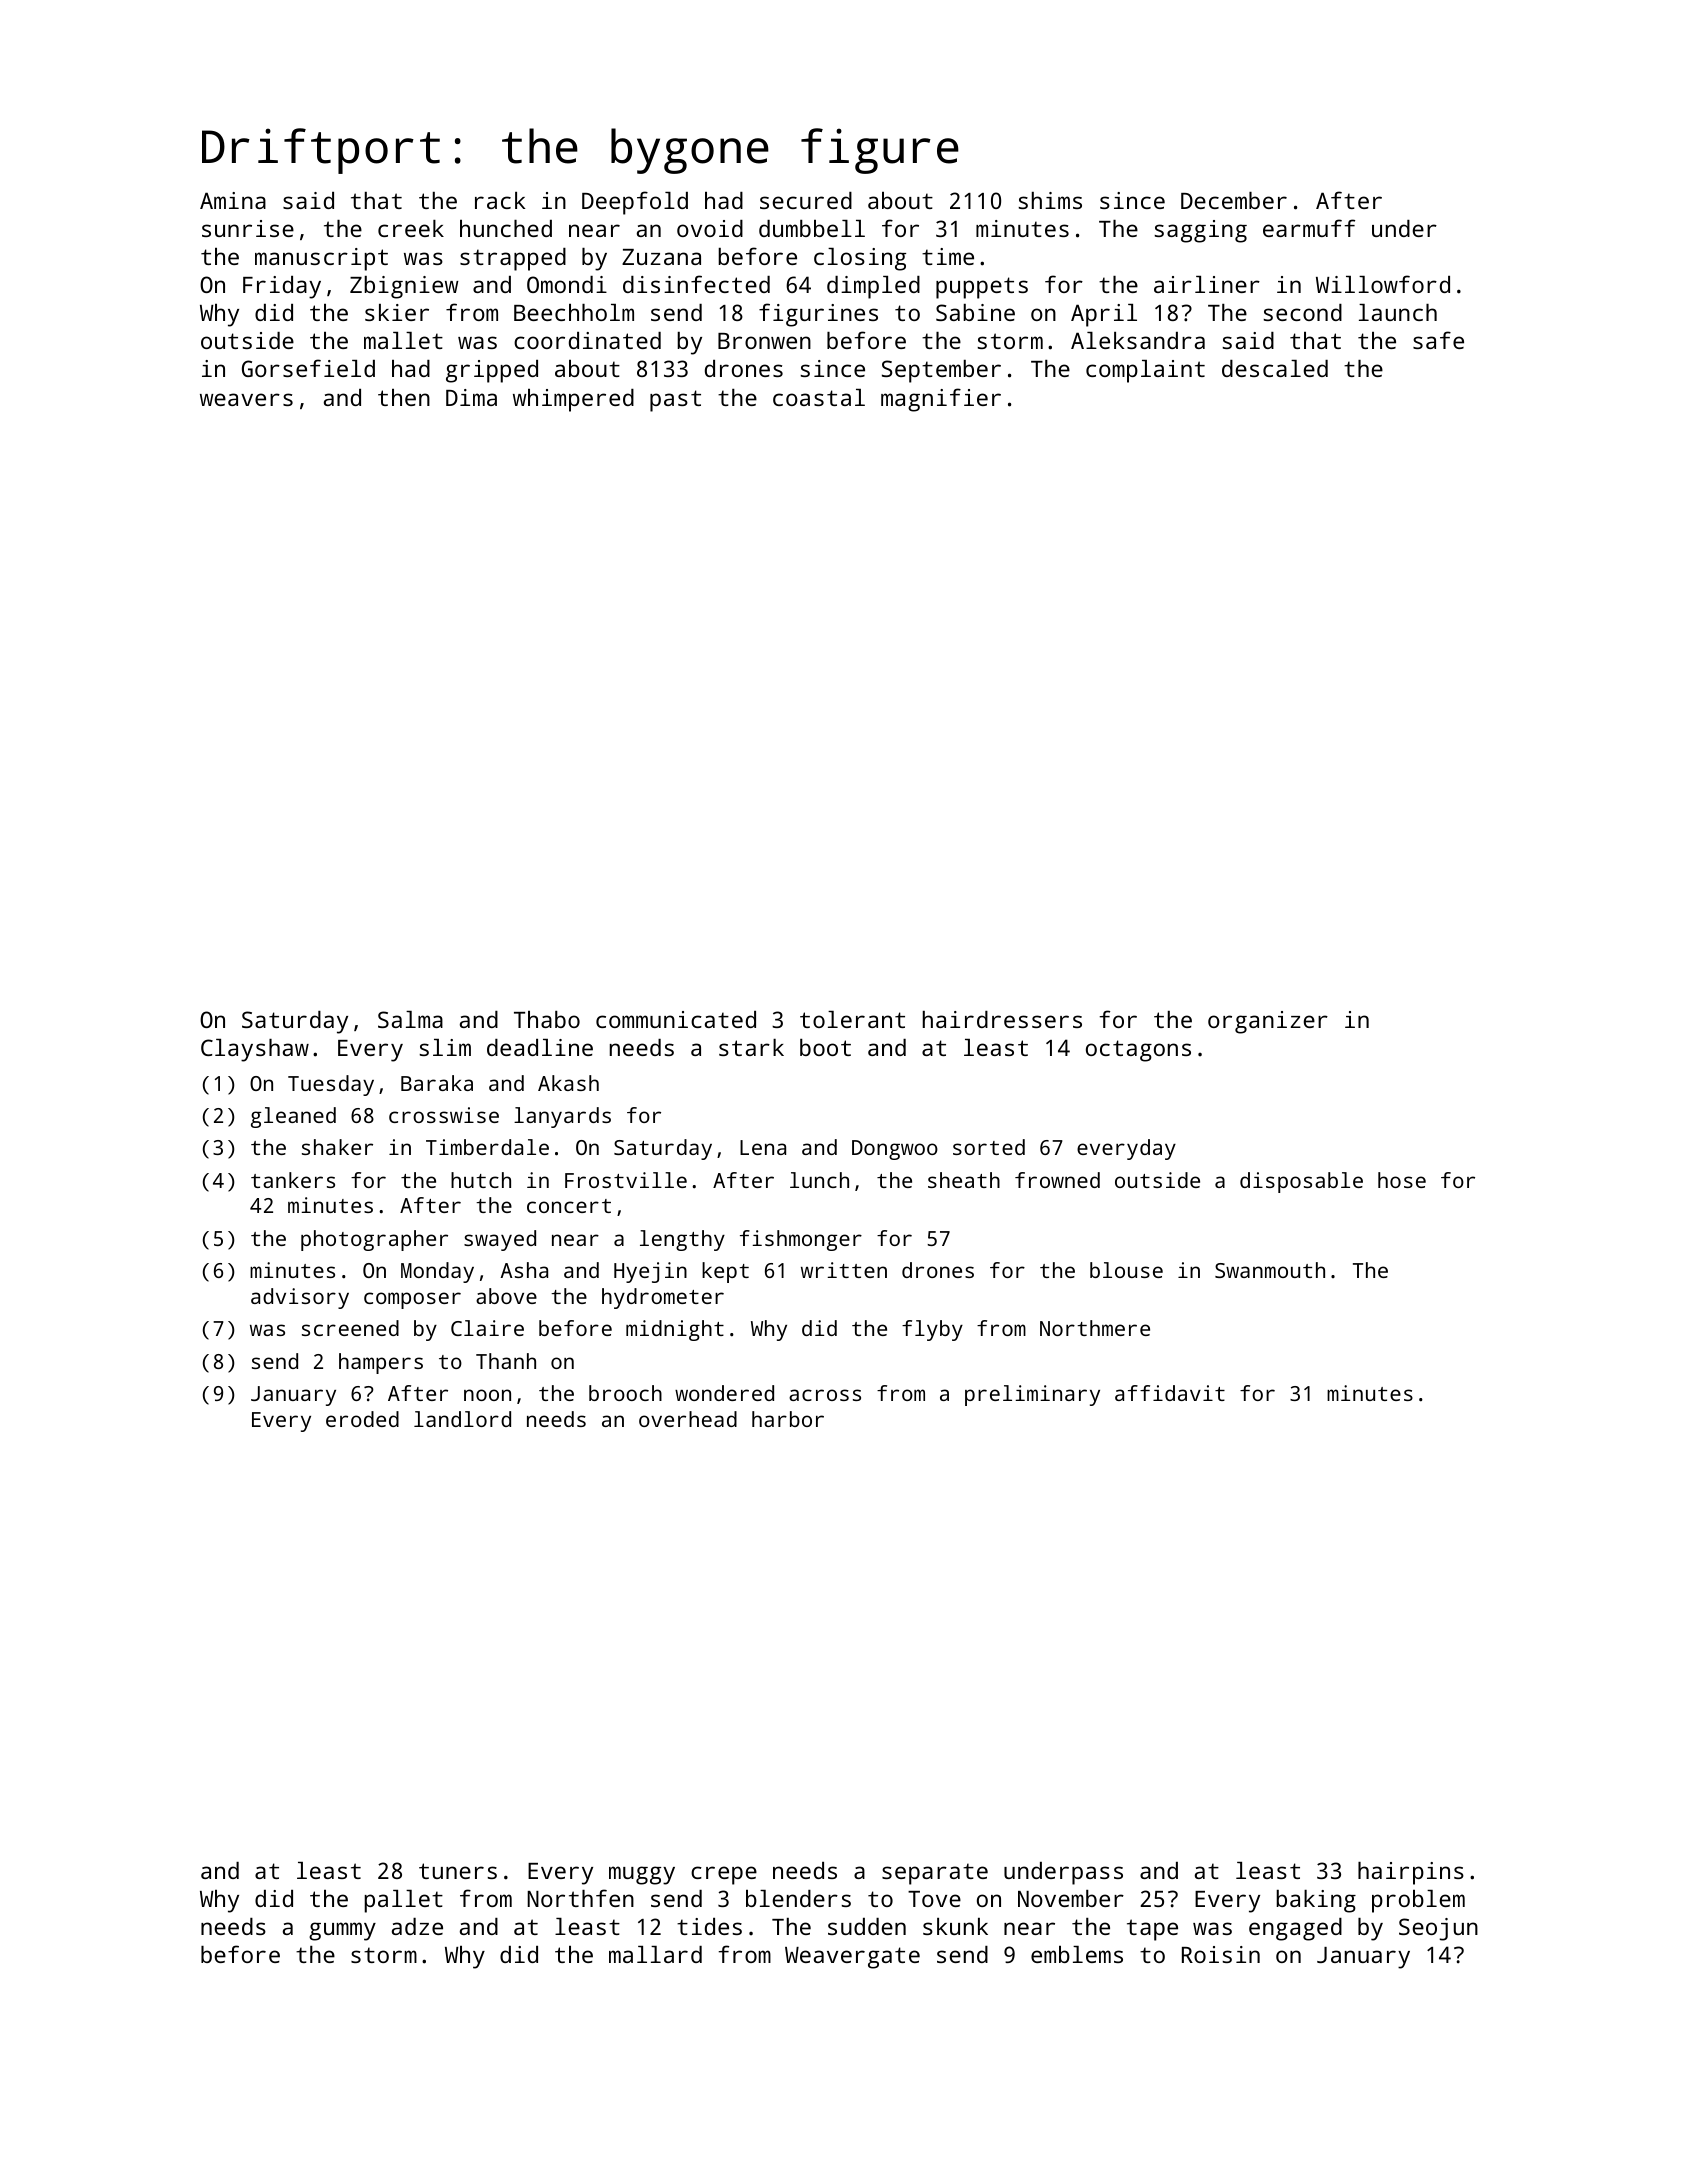 The image size is (1683, 2178). What do you see at coordinates (1309, 228) in the screenshot?
I see `earmuff` at bounding box center [1309, 228].
